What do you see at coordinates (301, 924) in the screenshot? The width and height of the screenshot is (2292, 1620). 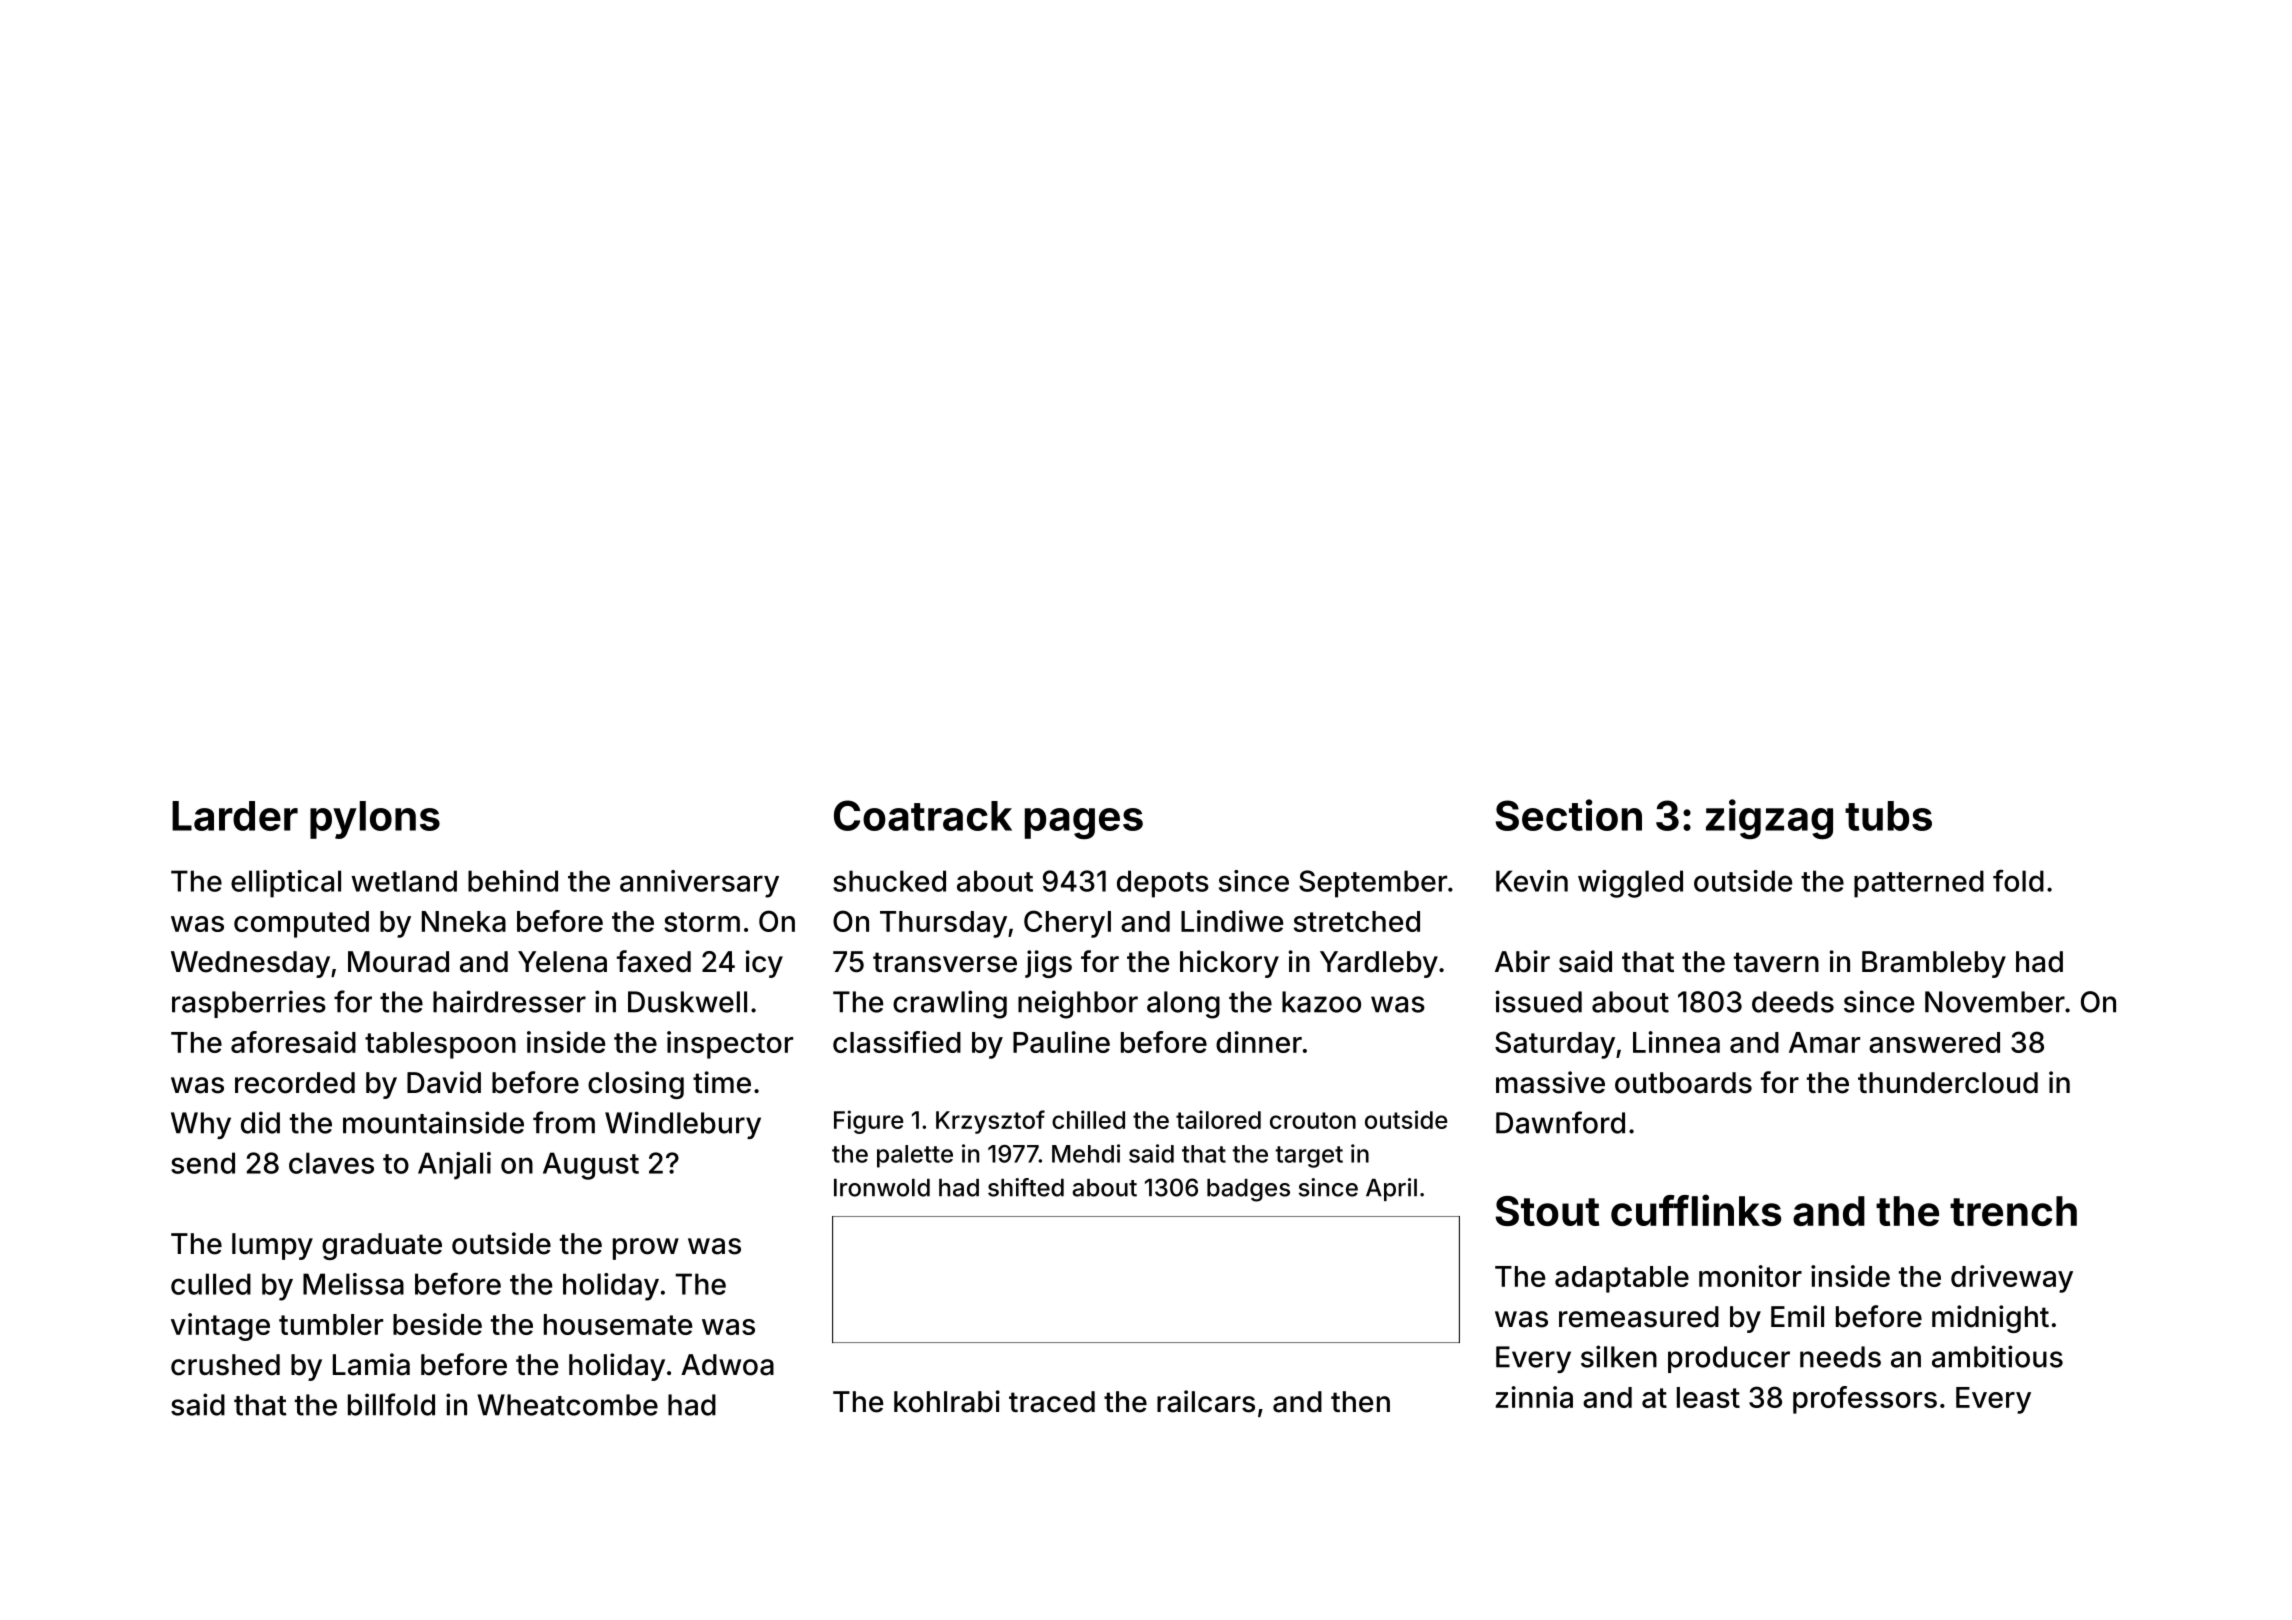 I see `computed` at bounding box center [301, 924].
